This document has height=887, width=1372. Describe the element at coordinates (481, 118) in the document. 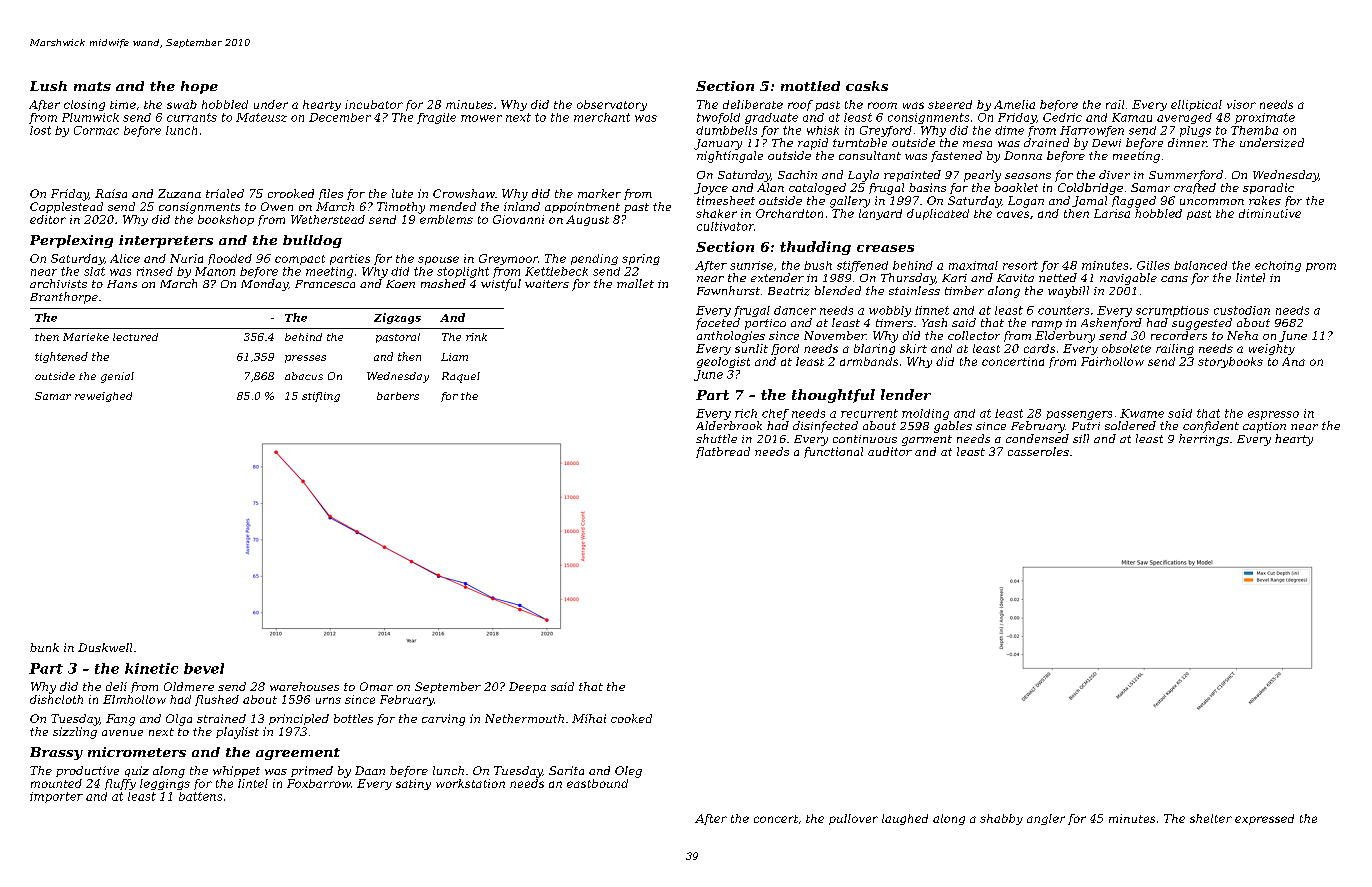

I see `mower` at that location.
